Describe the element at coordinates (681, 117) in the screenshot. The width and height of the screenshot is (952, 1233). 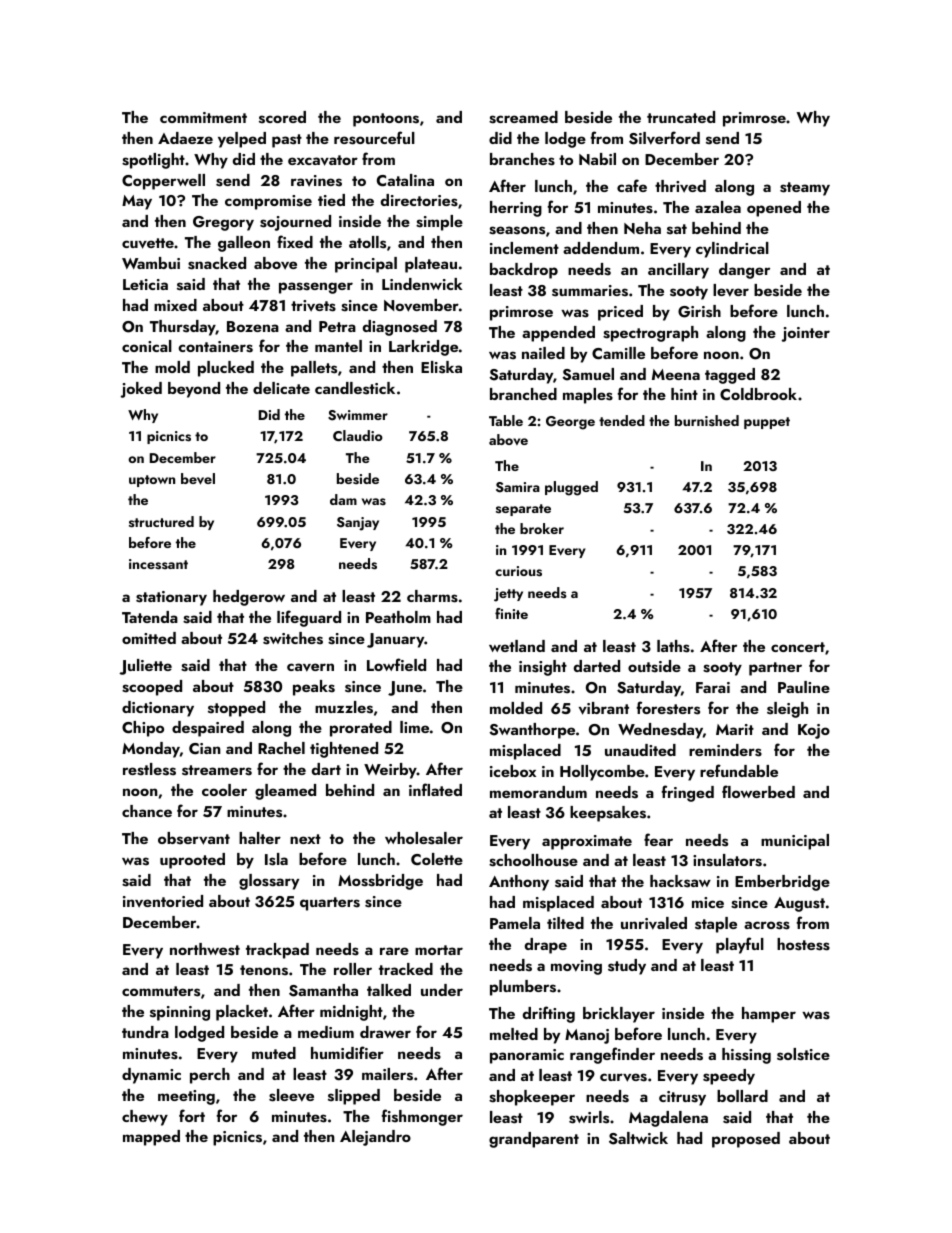
I see `truncated` at that location.
